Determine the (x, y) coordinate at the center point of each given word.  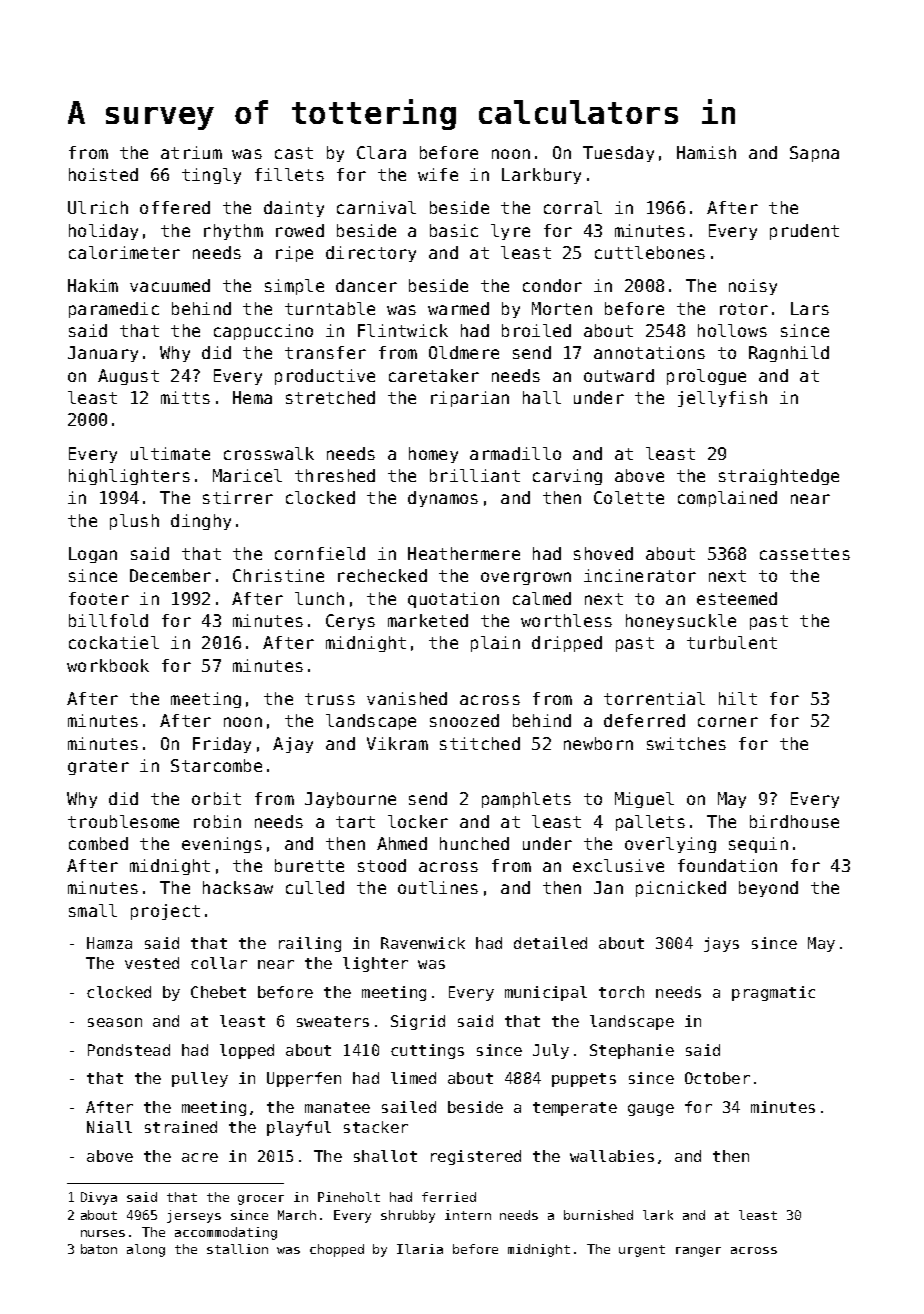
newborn (598, 743)
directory (371, 254)
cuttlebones (650, 252)
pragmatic (773, 993)
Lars (810, 308)
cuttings (427, 1051)
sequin (758, 845)
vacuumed (170, 285)
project (165, 912)
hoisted (103, 174)
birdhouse (794, 821)
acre (200, 1157)
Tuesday (618, 154)
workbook (108, 665)
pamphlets (526, 800)
